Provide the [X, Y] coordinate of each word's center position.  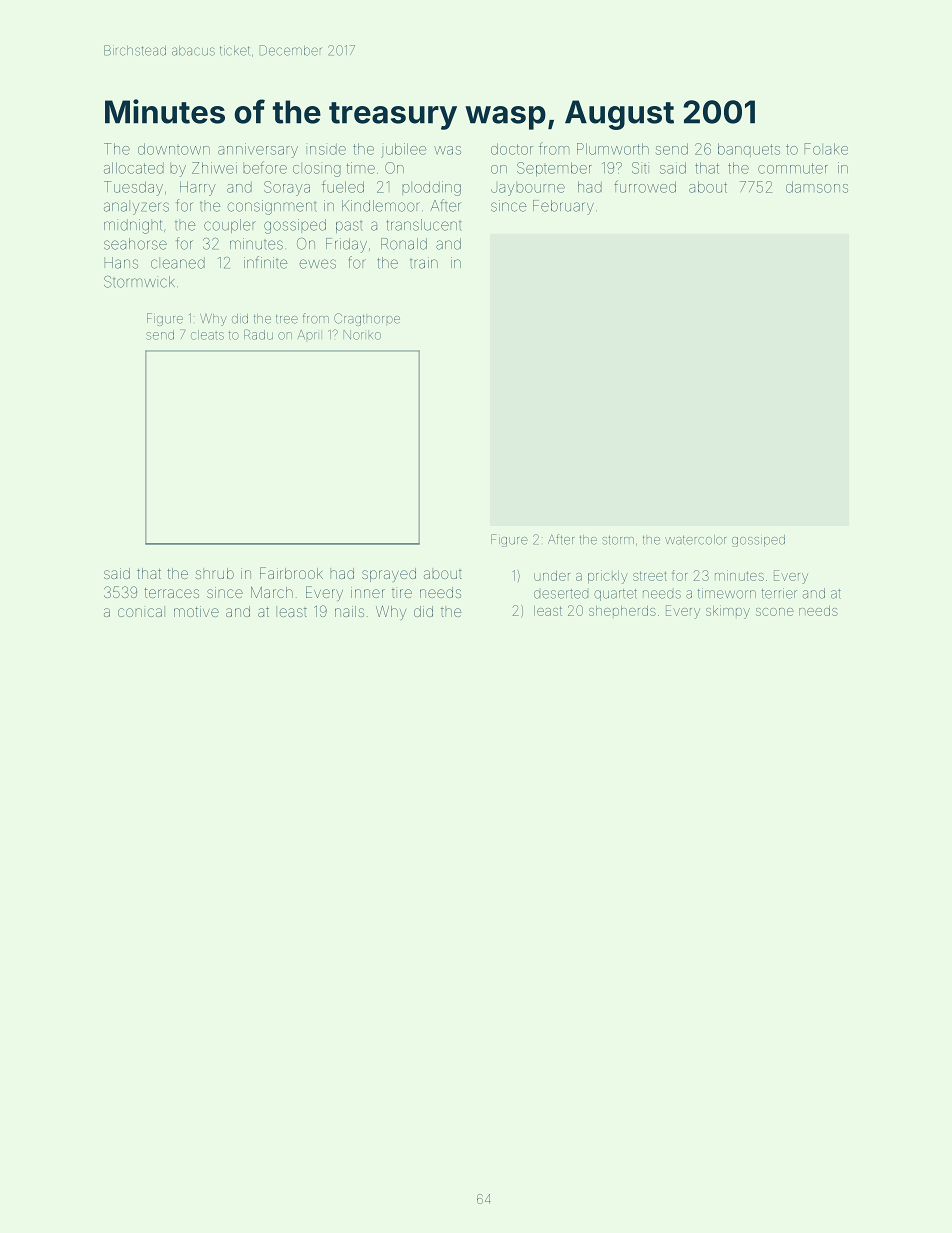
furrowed [645, 186]
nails [349, 611]
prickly [608, 577]
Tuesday [133, 188]
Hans [121, 263]
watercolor [695, 540]
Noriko [362, 335]
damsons [817, 187]
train [424, 263]
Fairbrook [291, 573]
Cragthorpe [367, 319]
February [563, 207]
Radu [258, 334]
